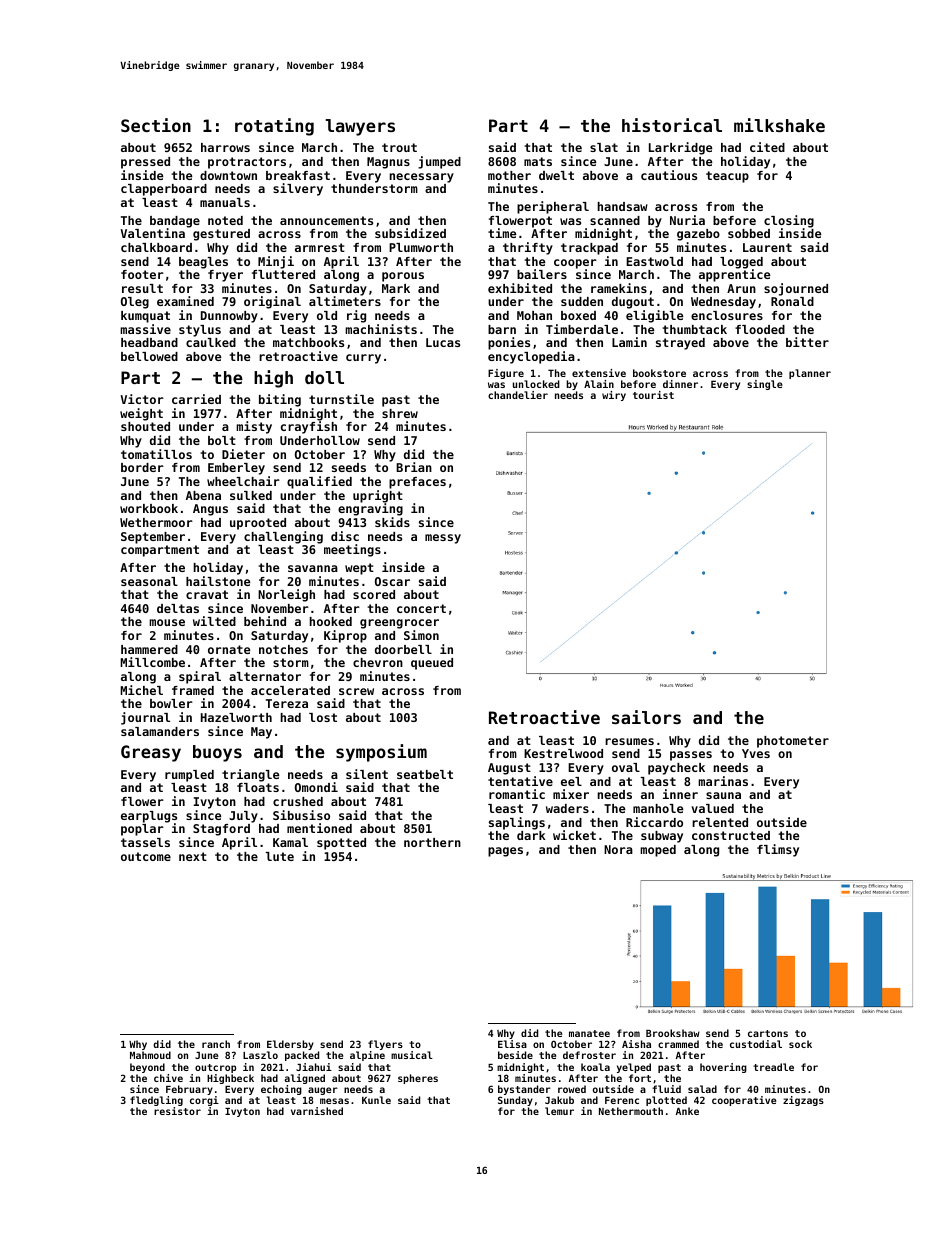 This screenshot has height=1233, width=952. Describe the element at coordinates (280, 856) in the screenshot. I see `lute` at that location.
